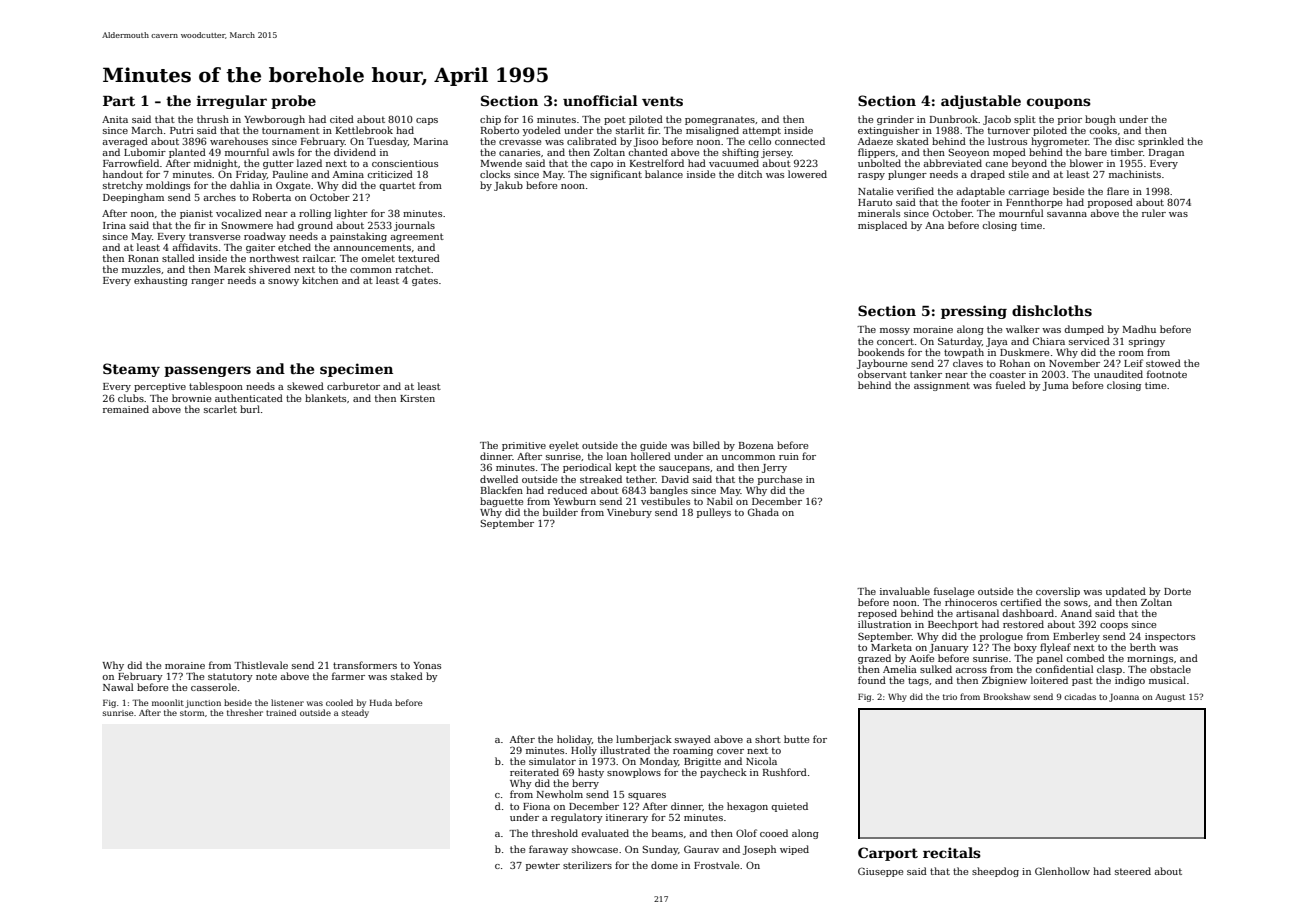 This page has height=924, width=1308. What do you see at coordinates (1135, 174) in the page?
I see `machinists` at bounding box center [1135, 174].
